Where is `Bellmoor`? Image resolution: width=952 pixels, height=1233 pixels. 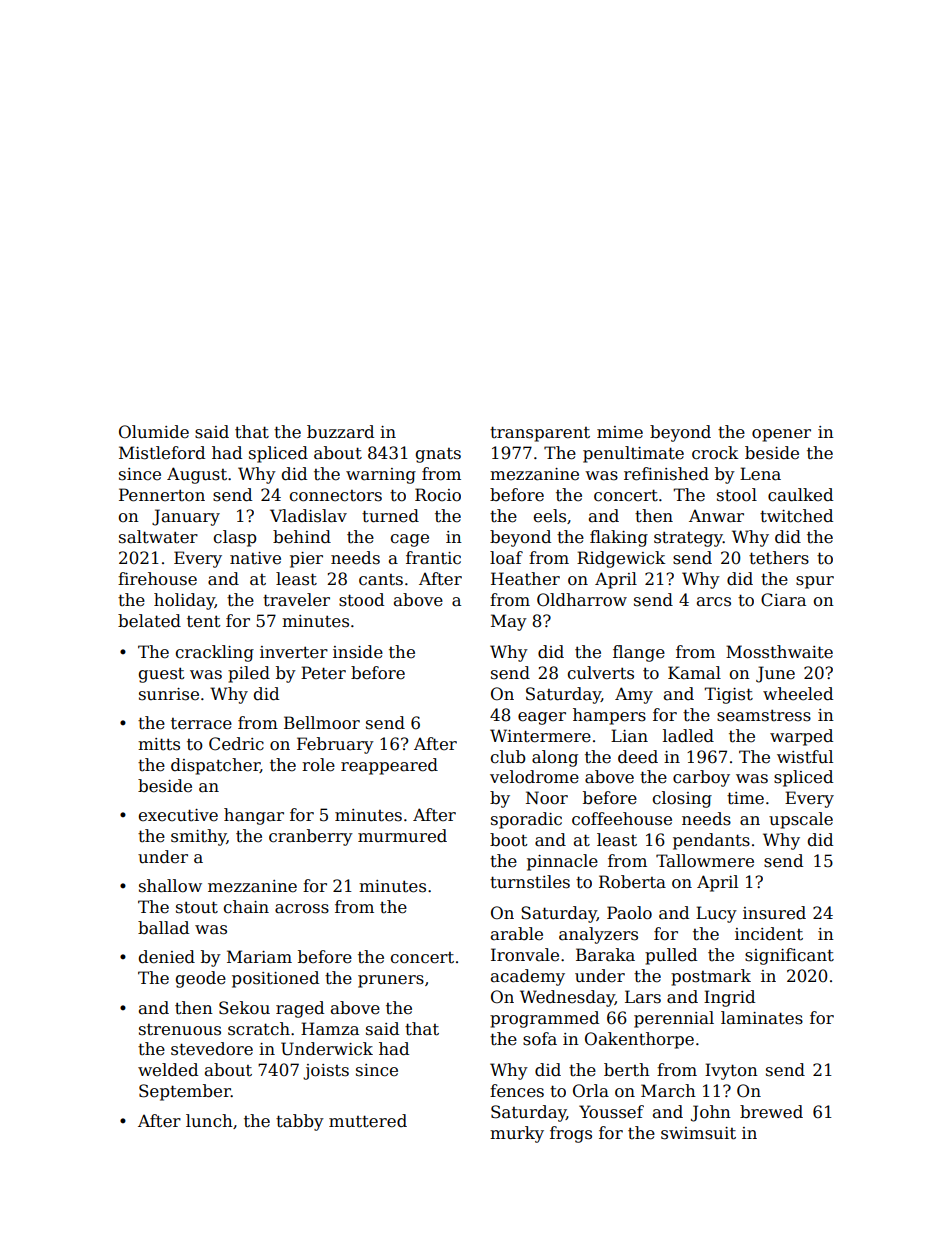
Bellmoor is located at coordinates (322, 723).
